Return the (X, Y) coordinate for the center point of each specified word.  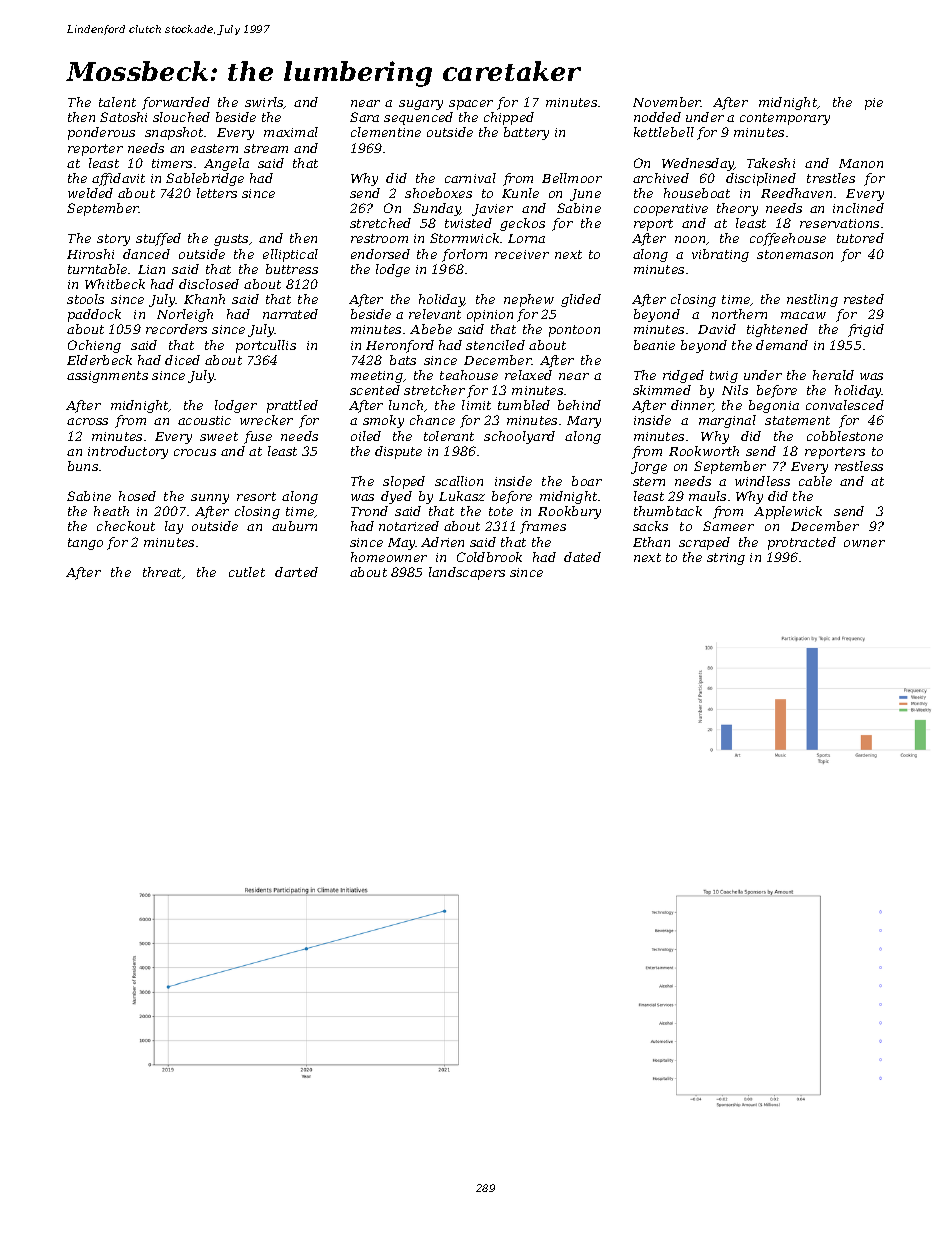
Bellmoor (572, 178)
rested (864, 299)
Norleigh (185, 315)
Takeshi (771, 163)
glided (581, 300)
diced (182, 360)
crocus (195, 452)
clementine (386, 132)
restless (859, 466)
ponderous (101, 133)
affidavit (118, 179)
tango (85, 544)
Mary (584, 422)
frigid (866, 330)
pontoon (574, 331)
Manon (861, 163)
